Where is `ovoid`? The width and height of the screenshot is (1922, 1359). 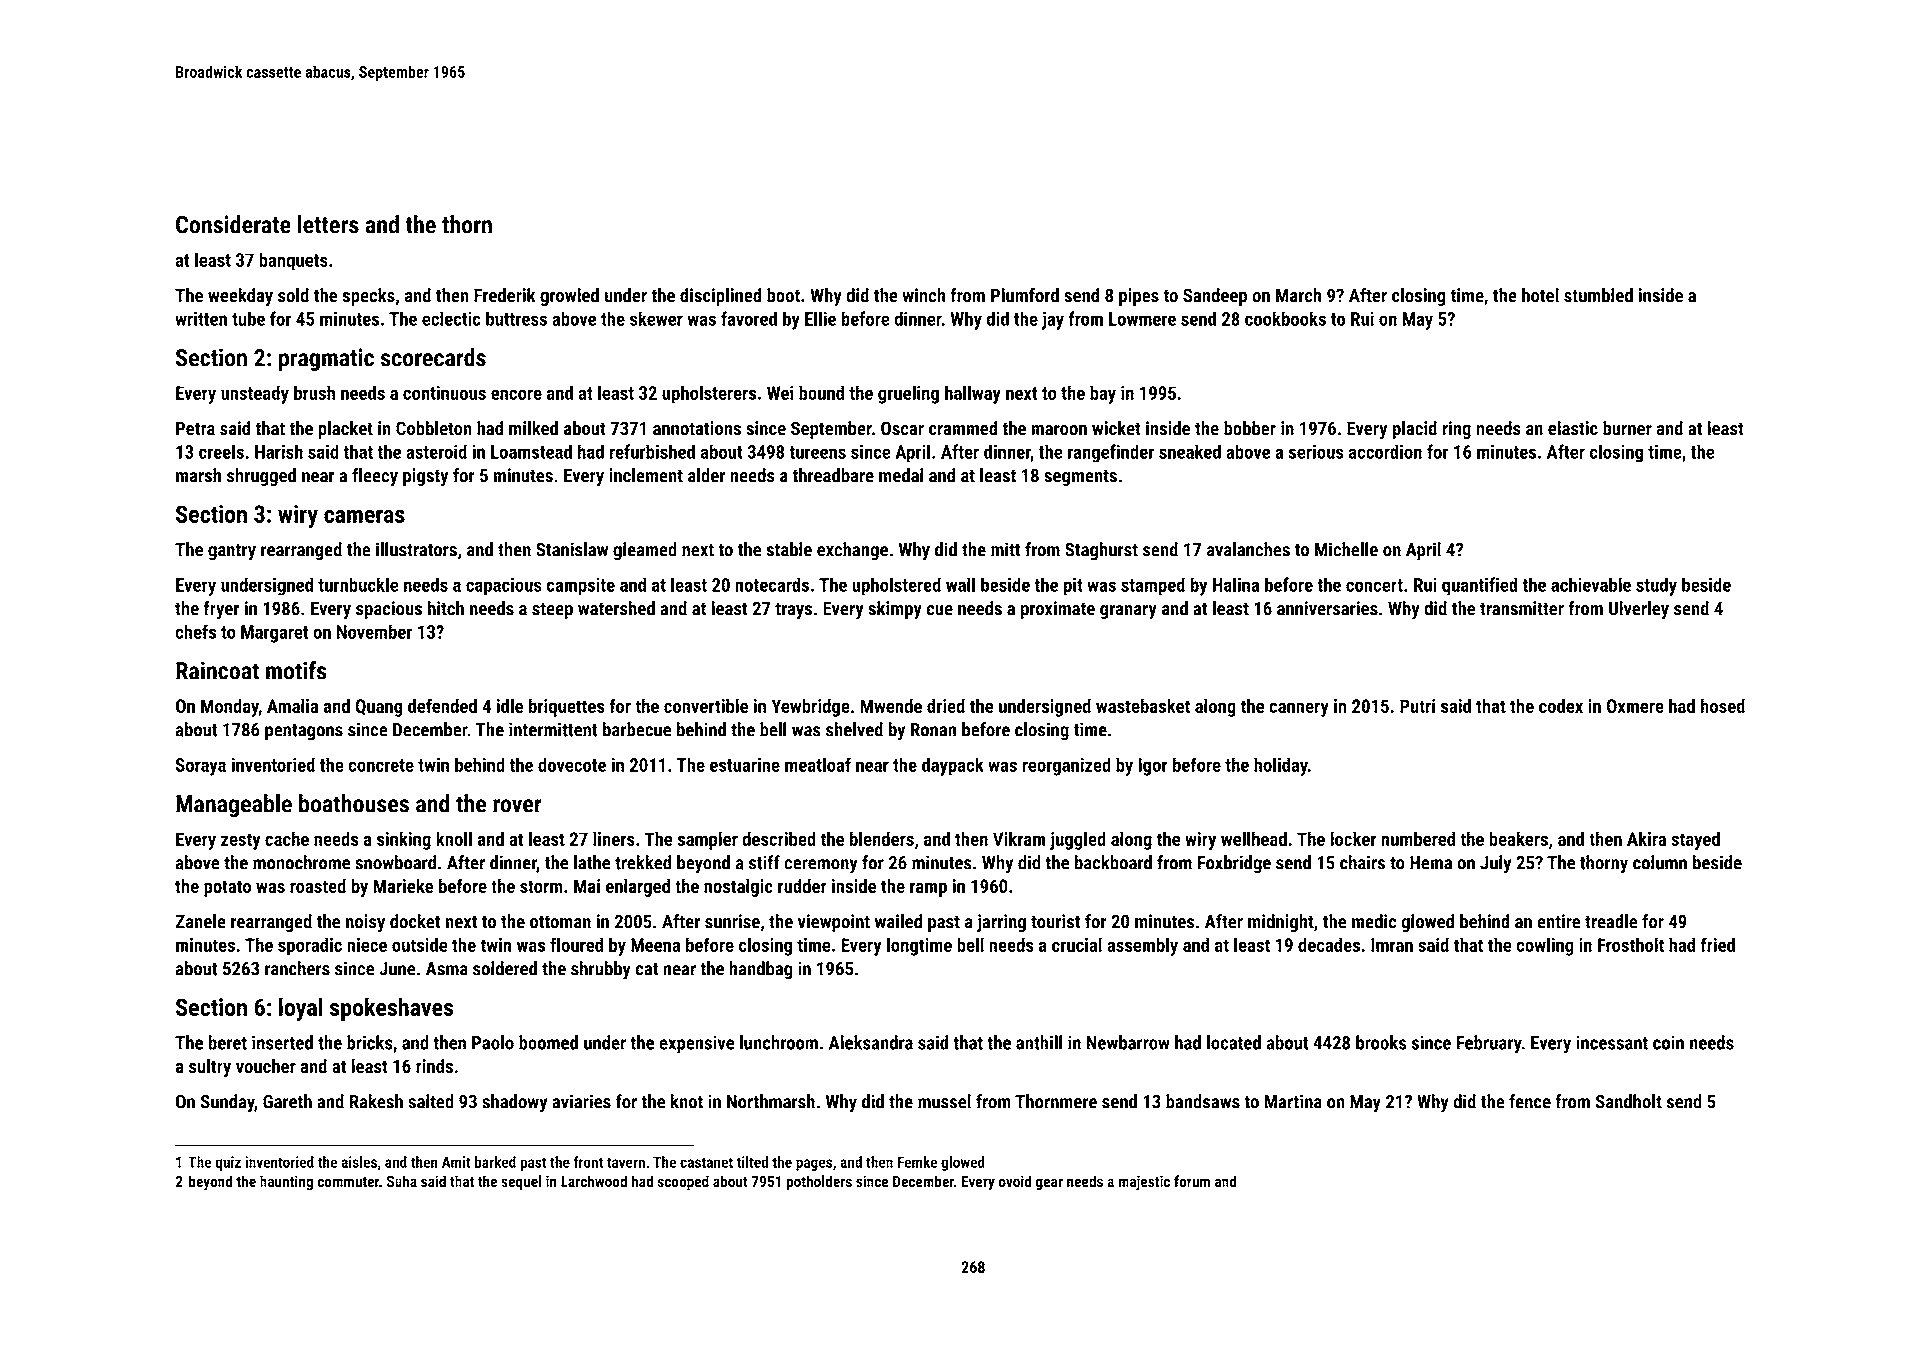 ovoid is located at coordinates (1015, 1181).
